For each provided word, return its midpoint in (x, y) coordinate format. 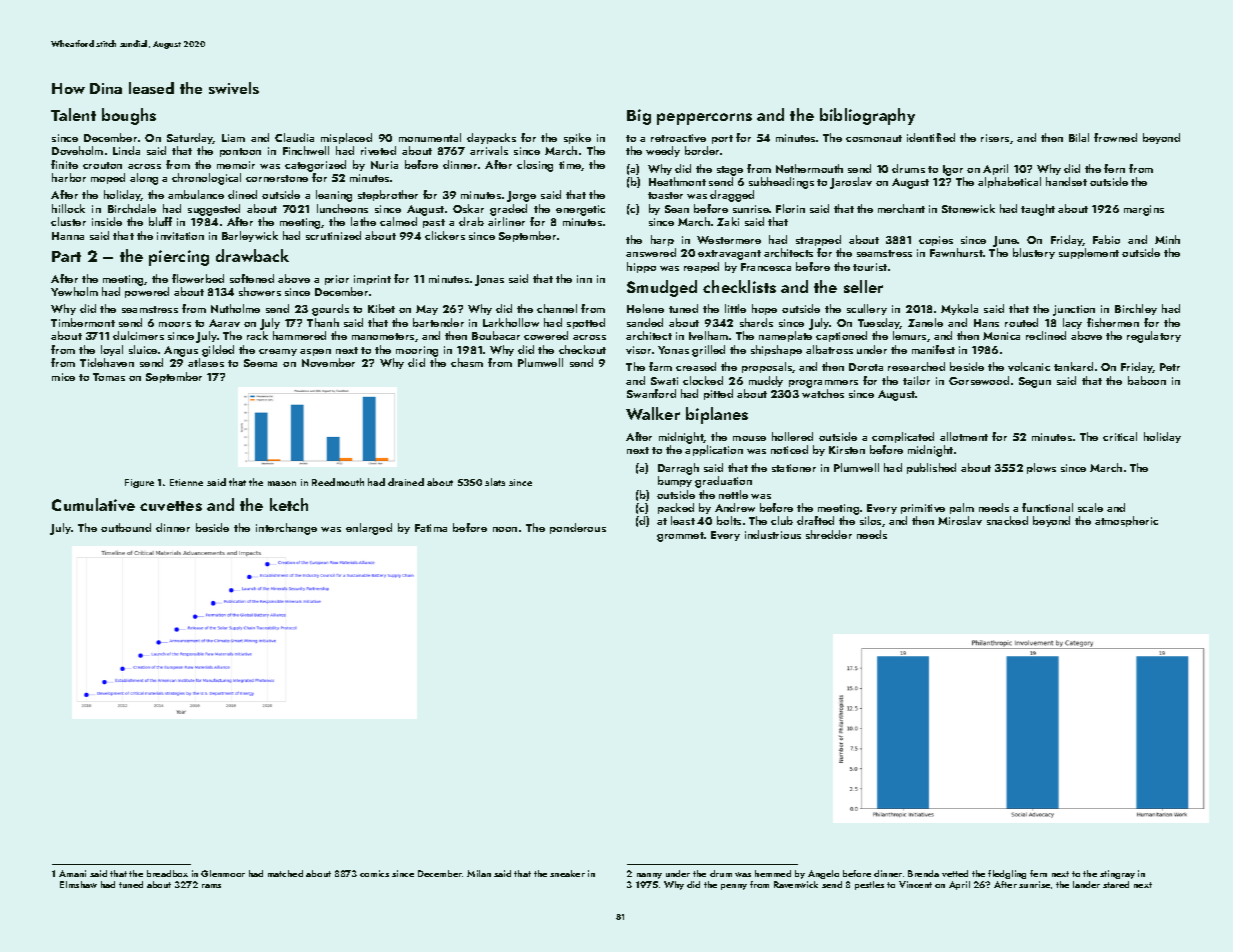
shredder (829, 534)
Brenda (923, 873)
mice (63, 377)
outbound (126, 527)
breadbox (167, 873)
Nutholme (235, 308)
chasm (467, 362)
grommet (680, 537)
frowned (1115, 137)
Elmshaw (78, 884)
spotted (586, 323)
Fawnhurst (956, 252)
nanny (649, 876)
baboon (1147, 380)
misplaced (346, 138)
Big (639, 117)
